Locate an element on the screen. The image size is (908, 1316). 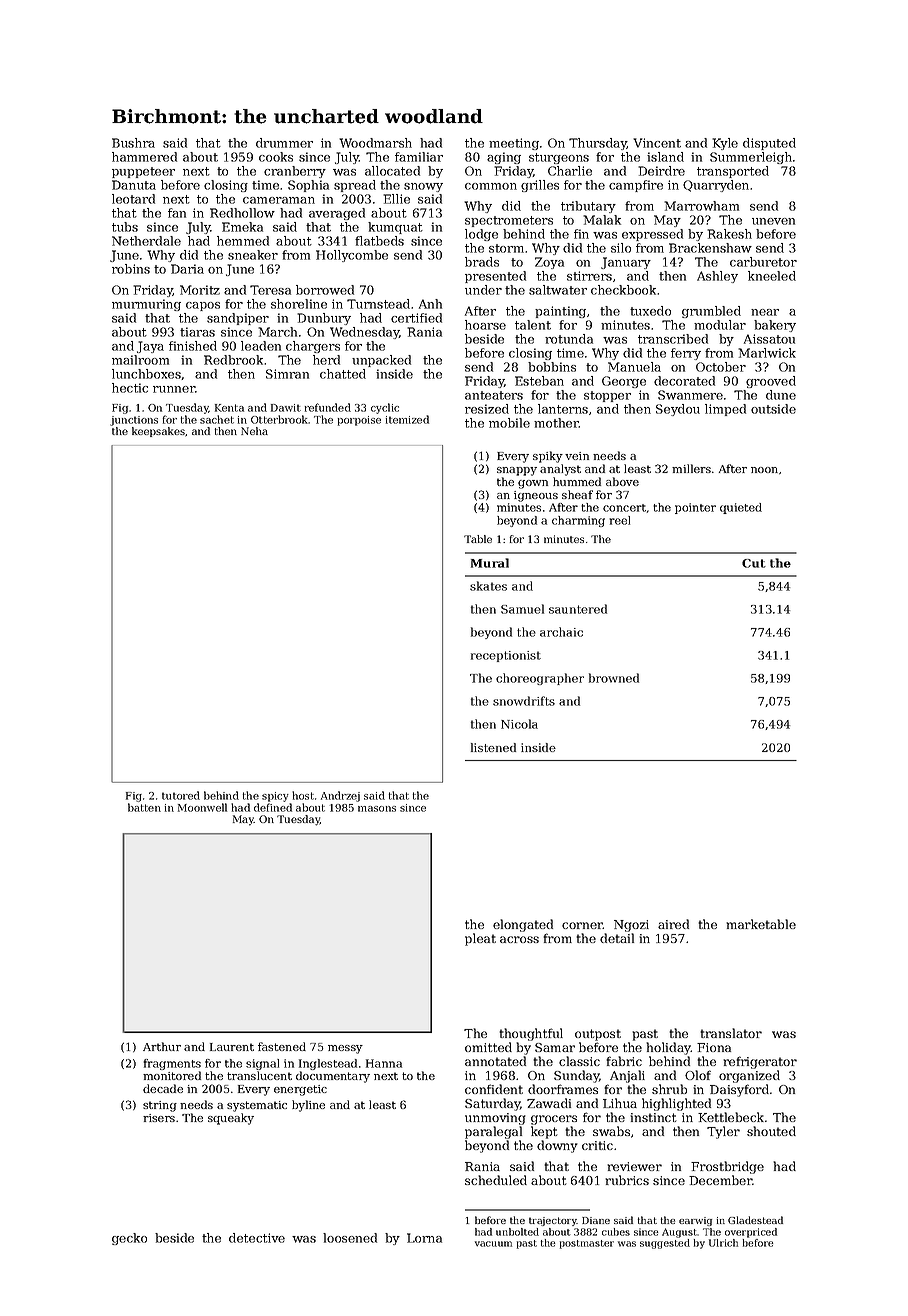
outpost is located at coordinates (598, 1035).
